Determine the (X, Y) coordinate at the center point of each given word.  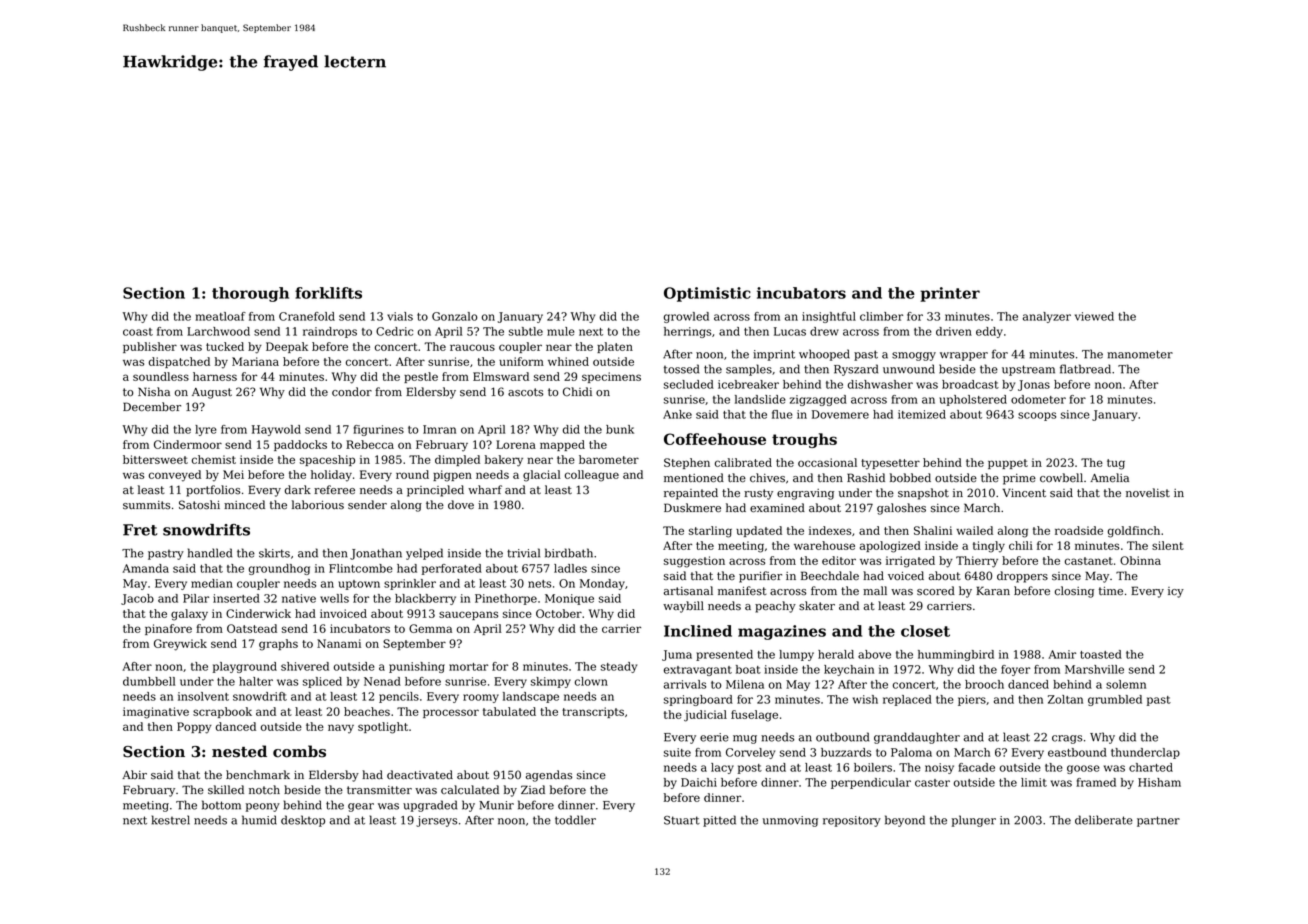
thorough (250, 294)
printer (950, 294)
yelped (424, 554)
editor (839, 560)
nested (239, 751)
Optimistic (707, 294)
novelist (1148, 492)
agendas (549, 776)
